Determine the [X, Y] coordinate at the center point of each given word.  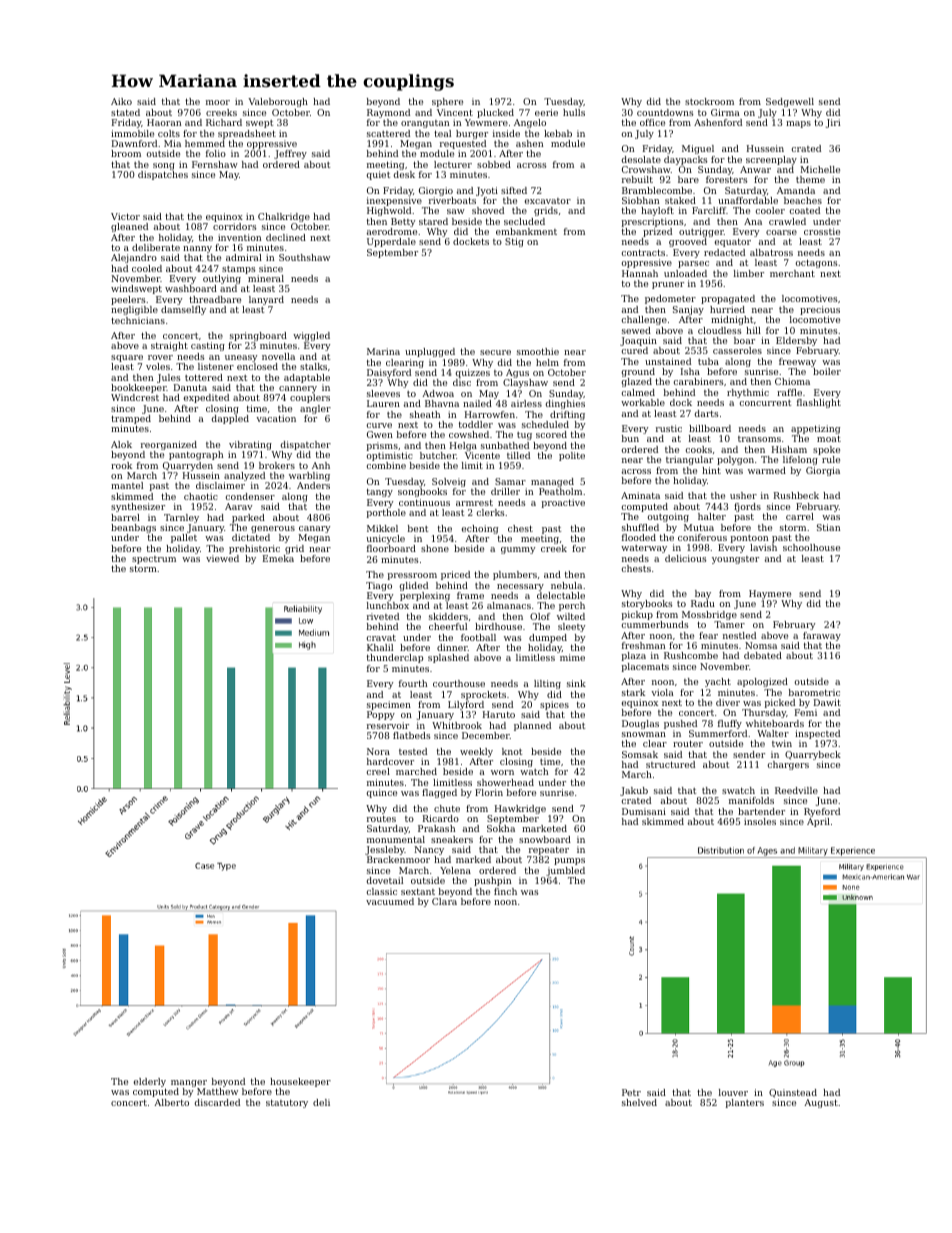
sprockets [483, 695]
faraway [822, 636]
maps [798, 124]
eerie [546, 112]
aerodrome [392, 231]
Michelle [820, 169]
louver [733, 1092]
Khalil [380, 647]
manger [189, 1083]
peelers [128, 300]
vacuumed [390, 901]
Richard [224, 122]
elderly [150, 1083]
